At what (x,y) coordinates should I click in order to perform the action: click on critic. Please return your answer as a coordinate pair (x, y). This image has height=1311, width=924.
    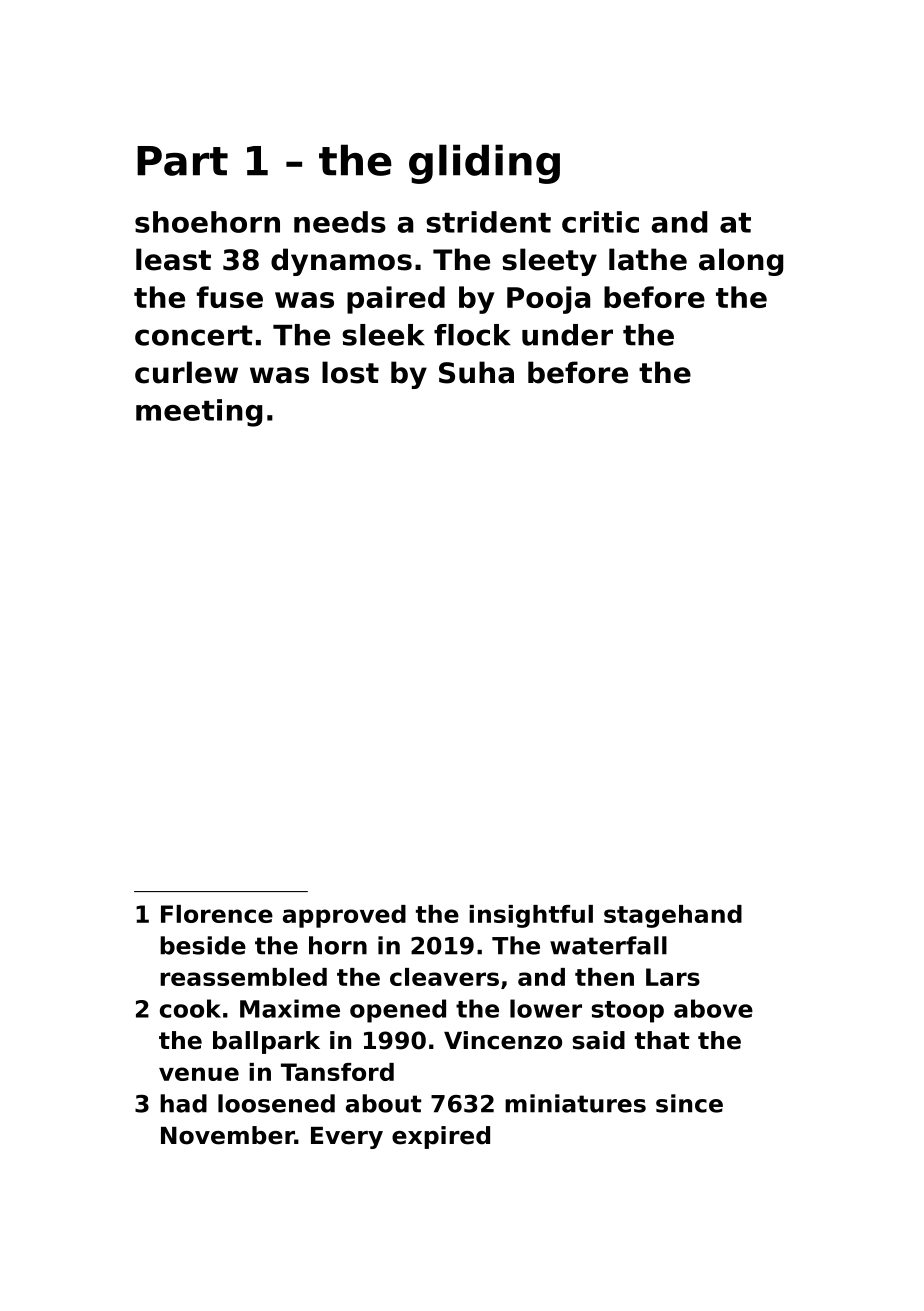
    Looking at the image, I should click on (600, 222).
